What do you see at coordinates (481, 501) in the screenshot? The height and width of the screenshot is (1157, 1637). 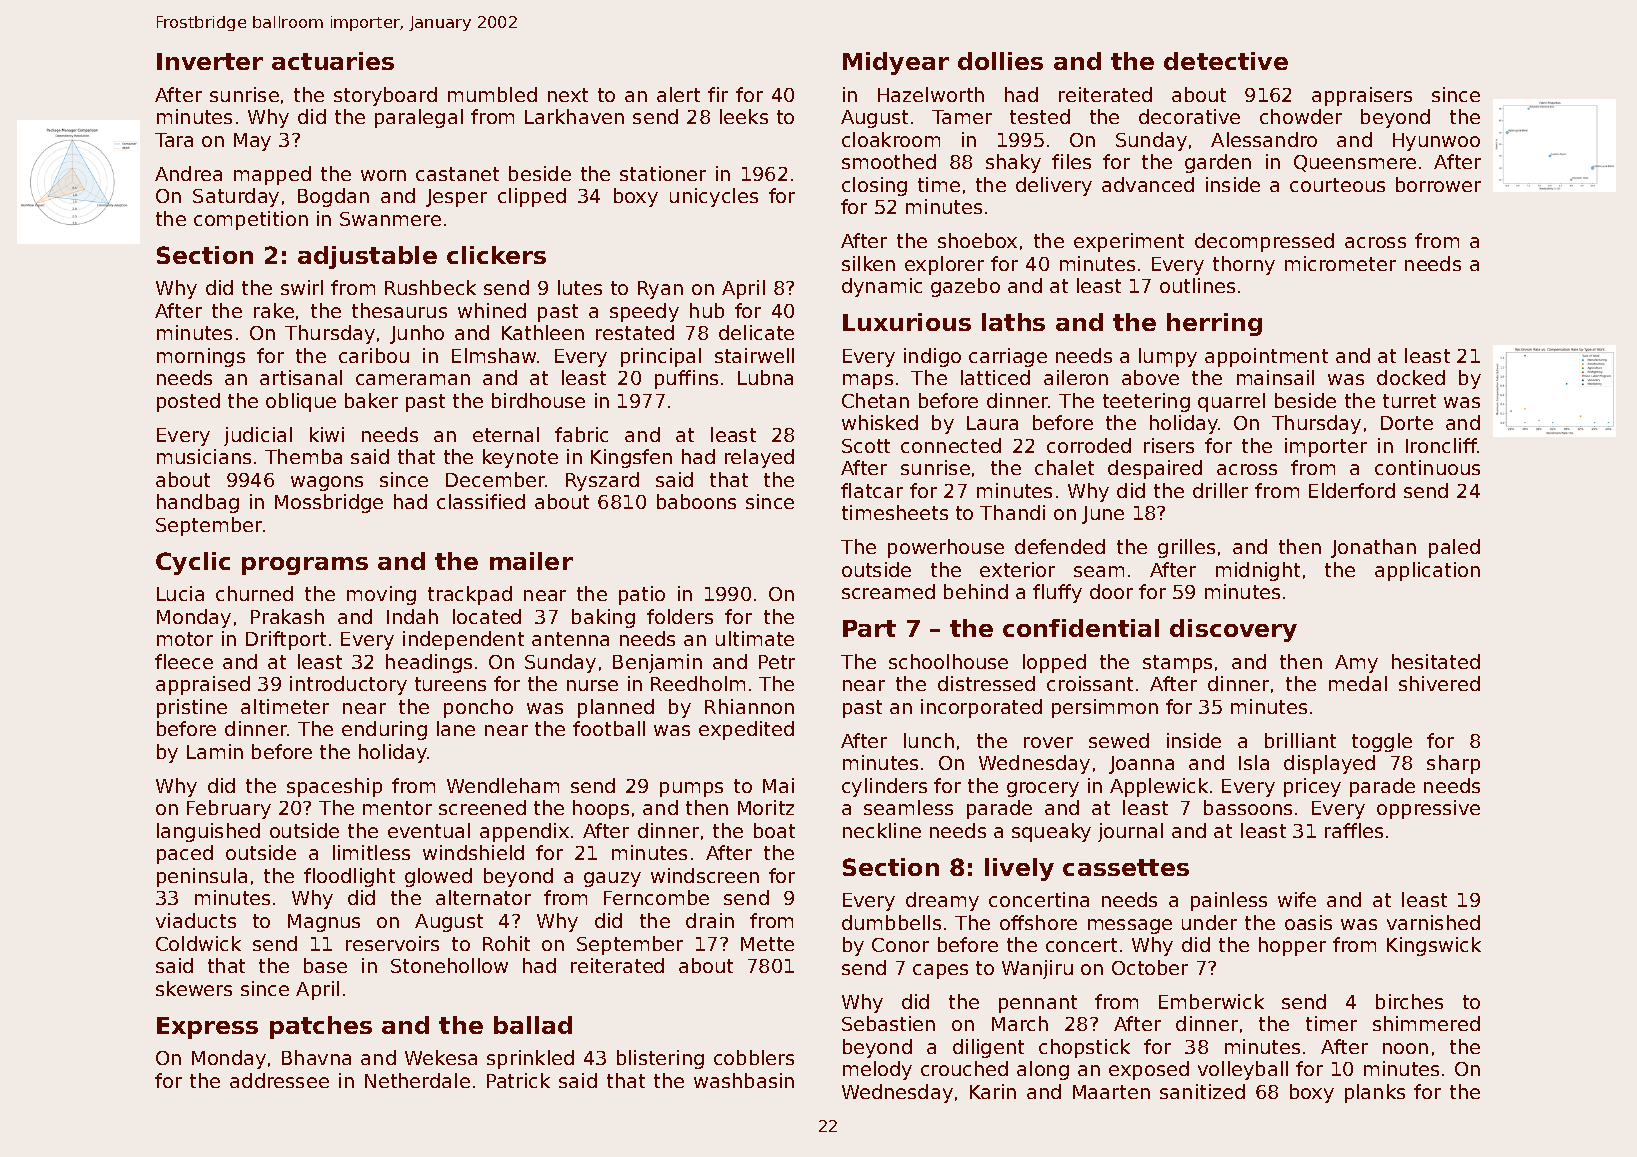 I see `classified` at bounding box center [481, 501].
